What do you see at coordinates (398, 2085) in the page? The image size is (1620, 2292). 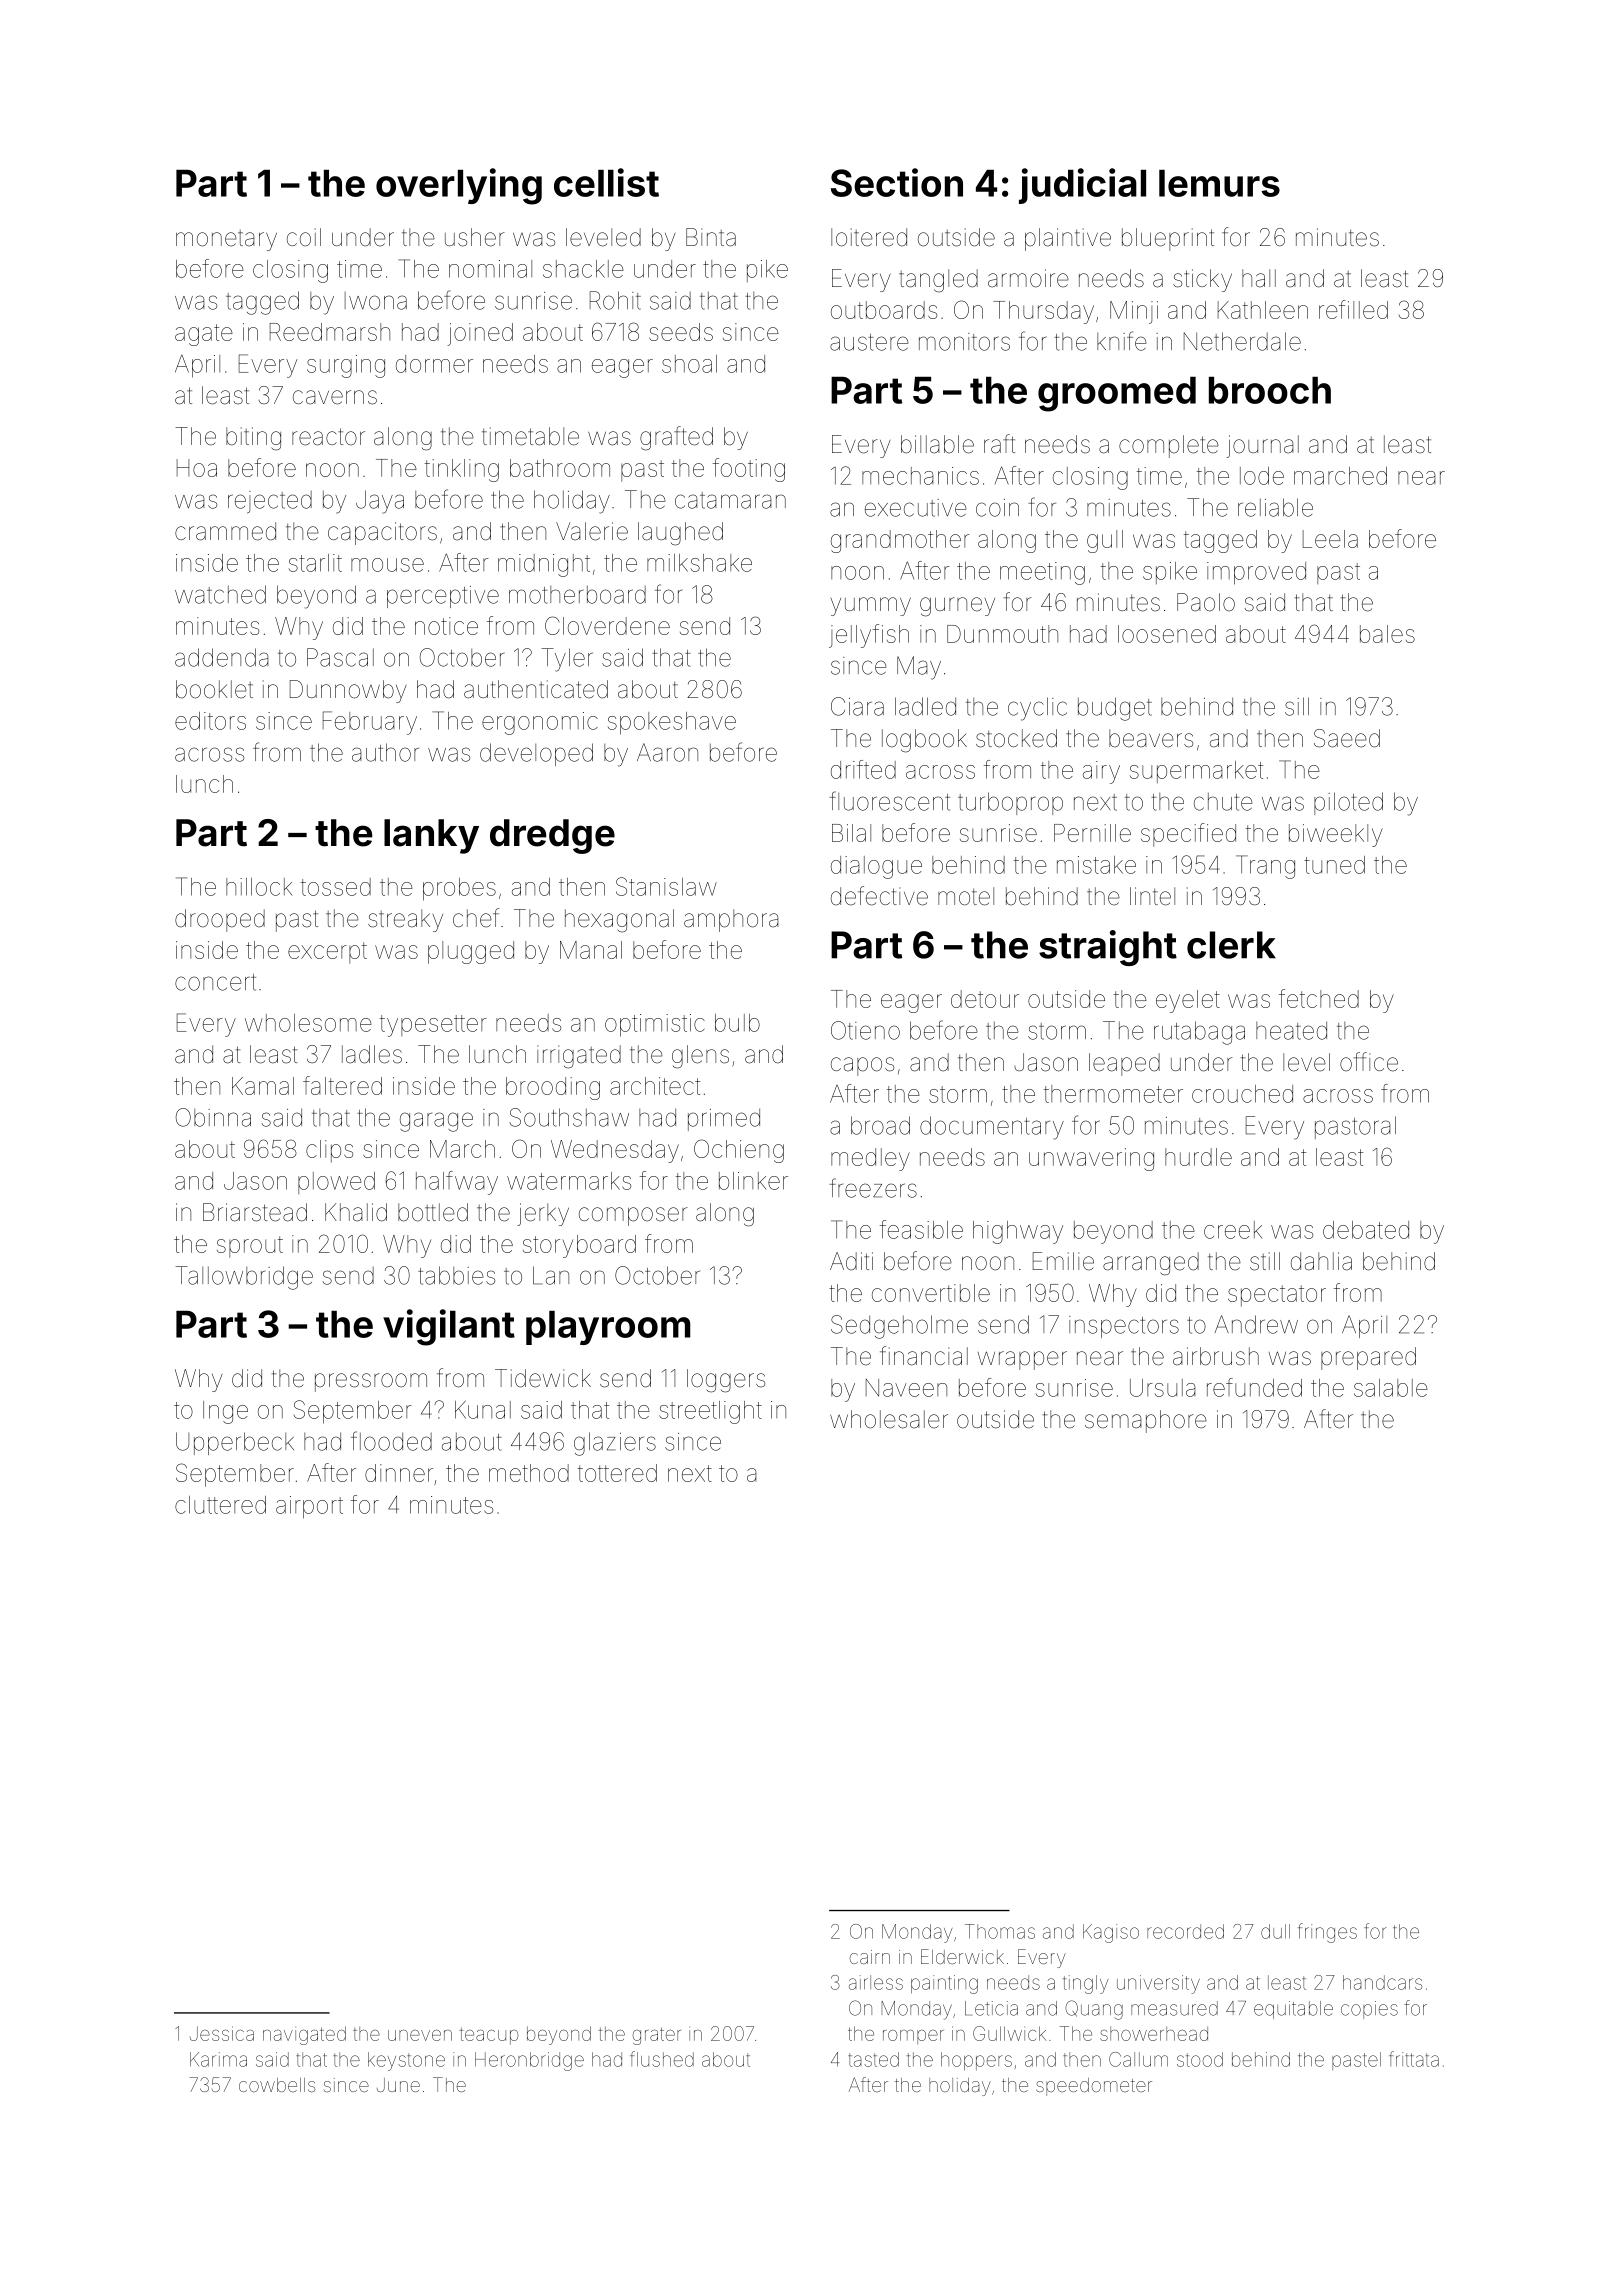 I see `June` at bounding box center [398, 2085].
